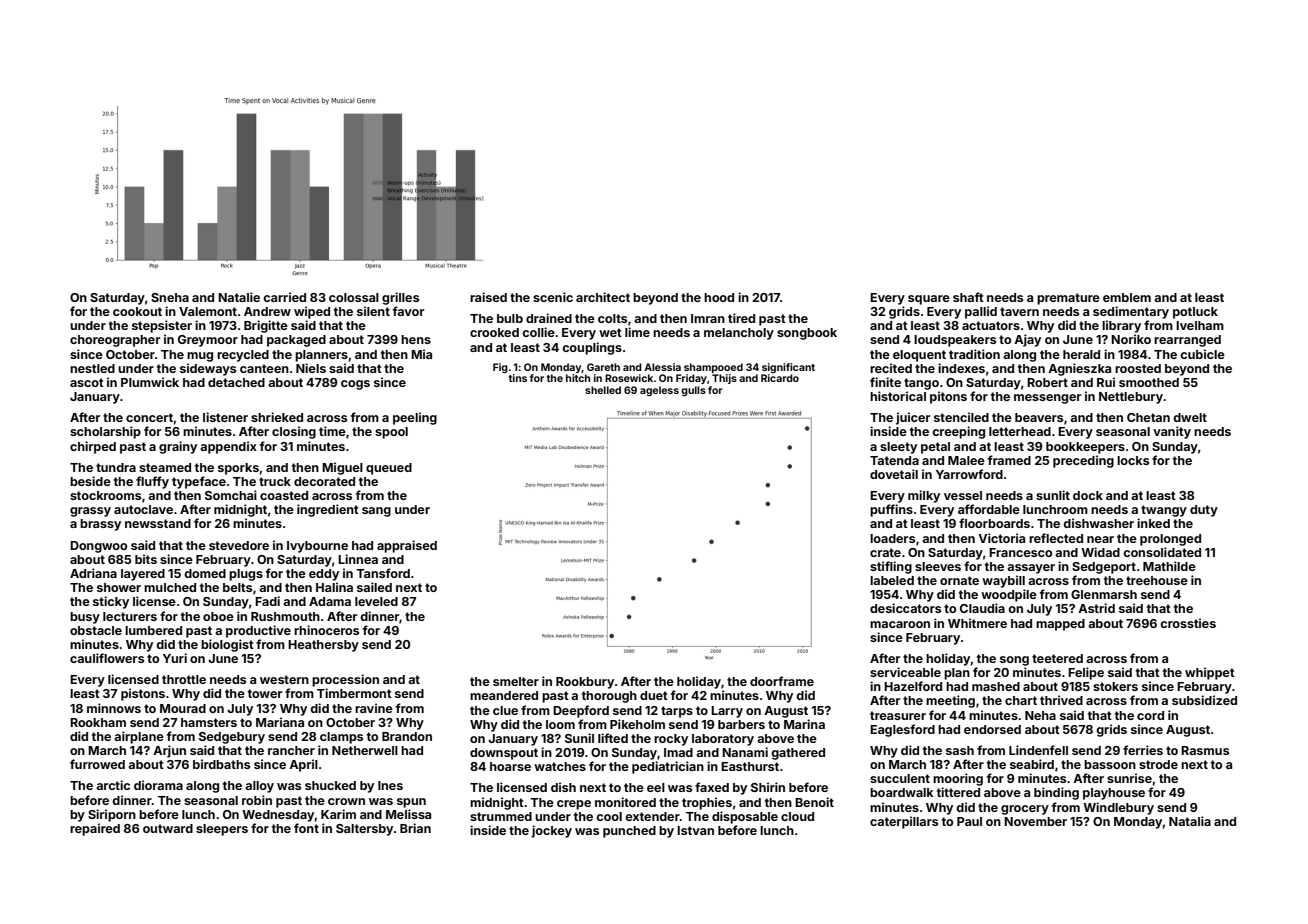  I want to click on eddy, so click(324, 575).
